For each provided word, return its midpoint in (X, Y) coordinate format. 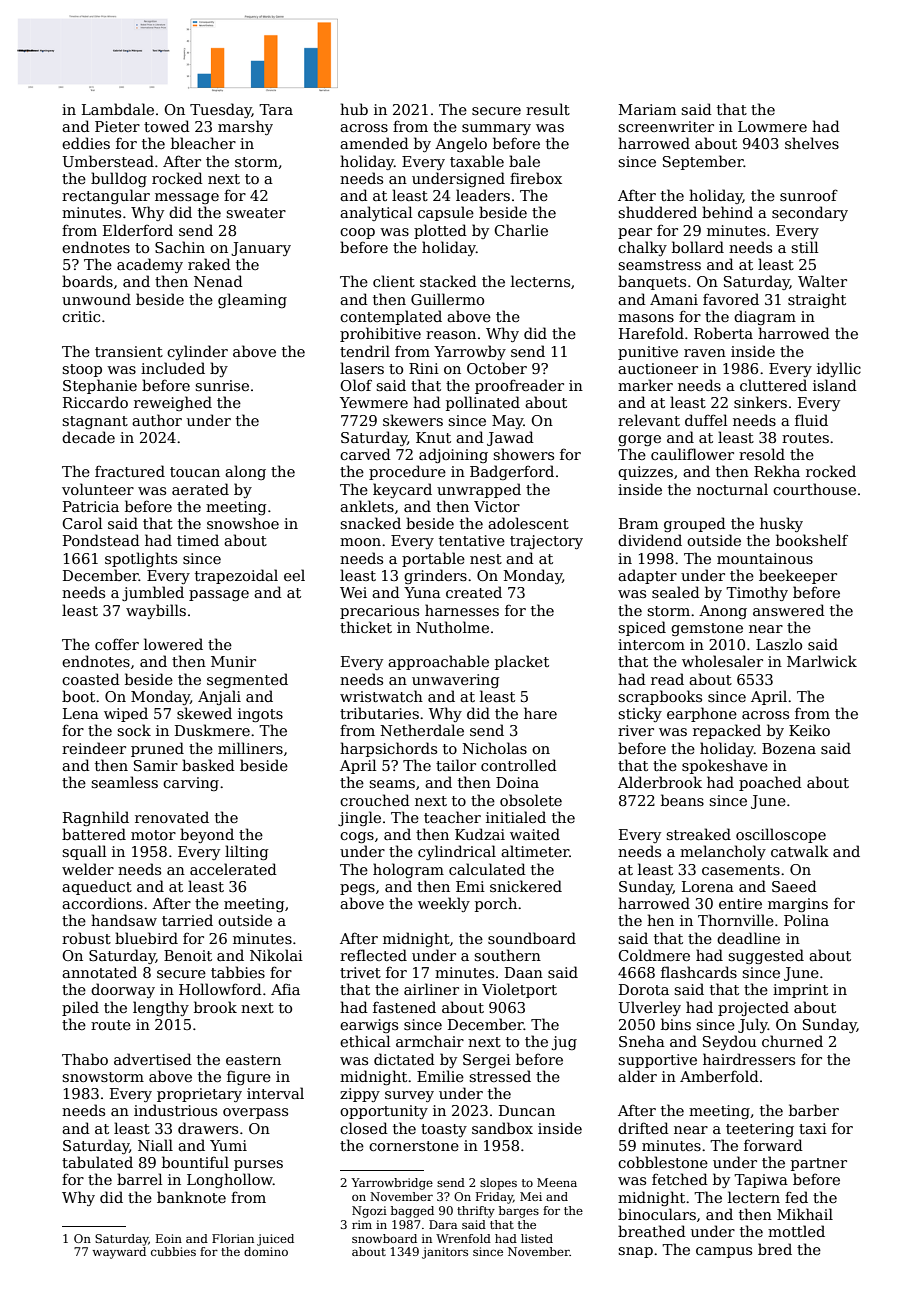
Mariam (647, 109)
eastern (253, 1060)
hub (354, 109)
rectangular (106, 196)
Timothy (757, 593)
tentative (472, 540)
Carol (82, 523)
